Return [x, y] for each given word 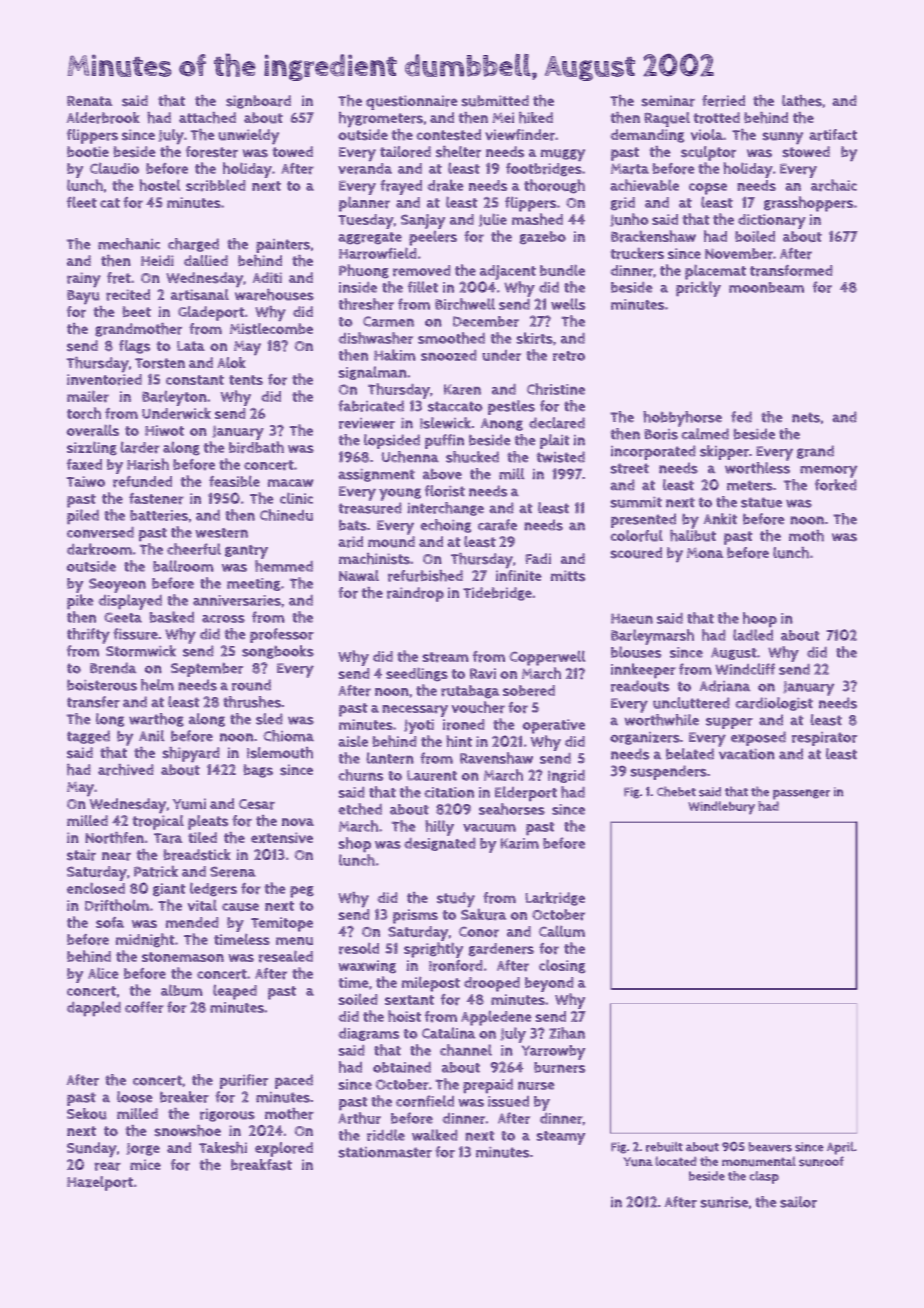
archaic [834, 185]
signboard [258, 102]
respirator [824, 739]
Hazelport [100, 1183]
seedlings [417, 674]
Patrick [156, 871]
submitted [495, 101]
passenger [801, 794]
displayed [130, 602]
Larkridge [555, 899]
